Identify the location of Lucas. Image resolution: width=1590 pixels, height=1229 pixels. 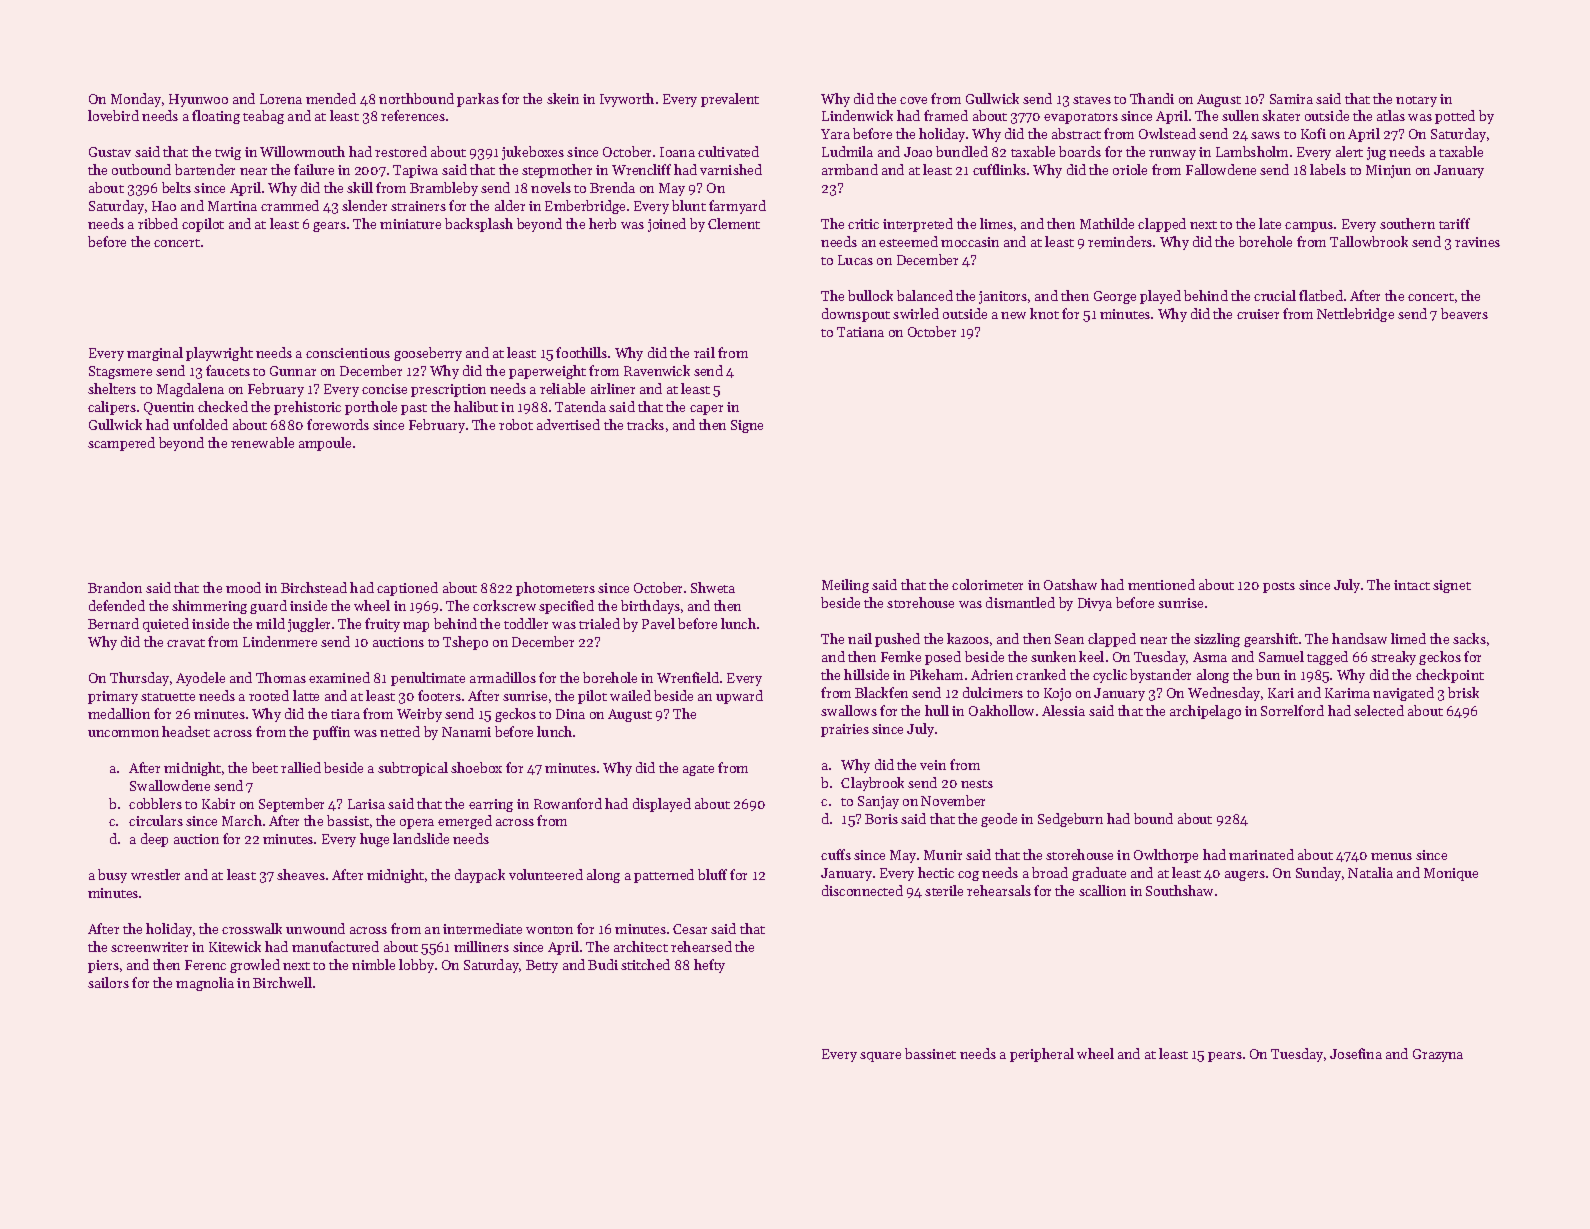
(855, 260).
